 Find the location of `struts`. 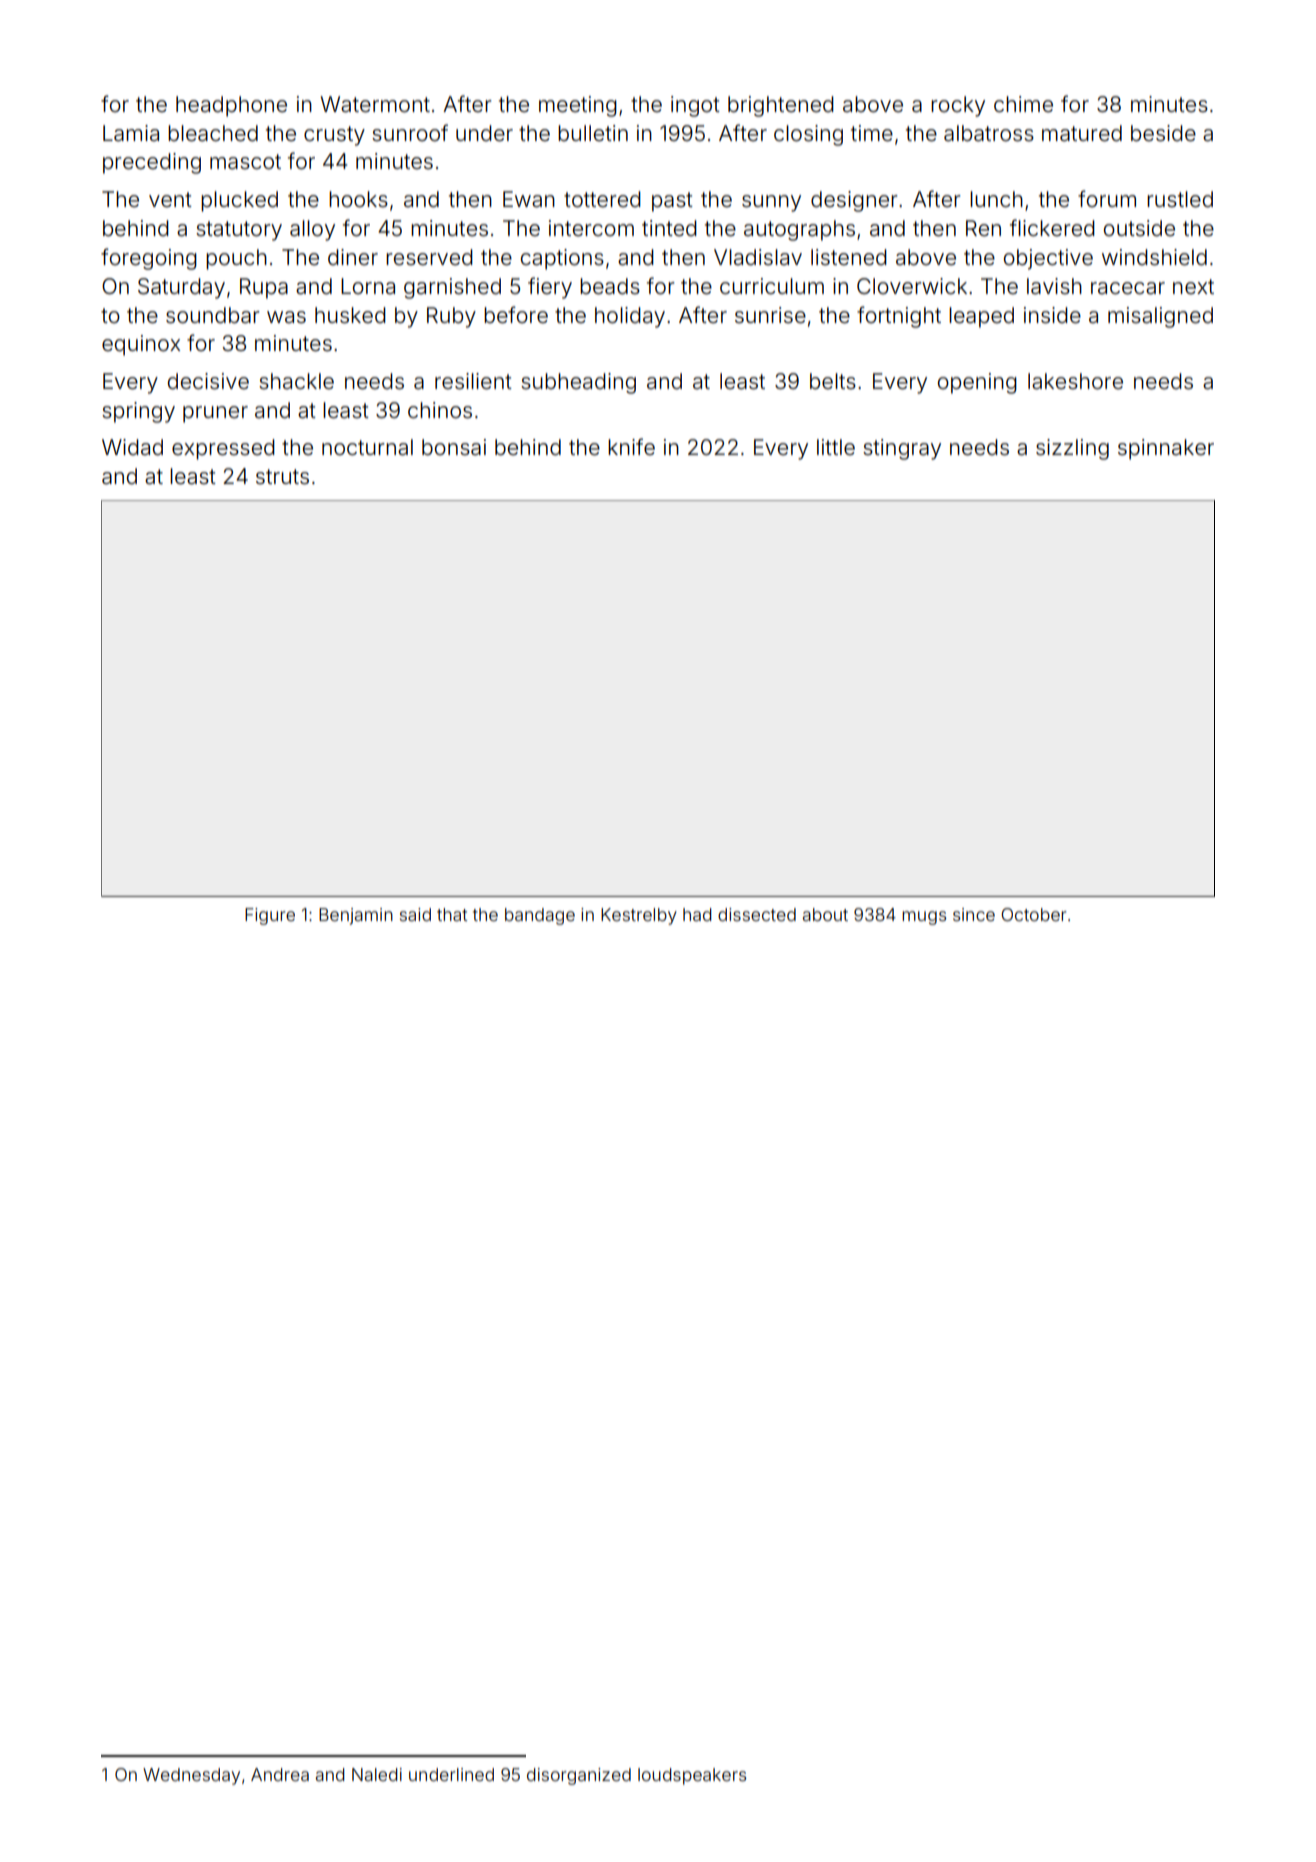

struts is located at coordinates (282, 477).
